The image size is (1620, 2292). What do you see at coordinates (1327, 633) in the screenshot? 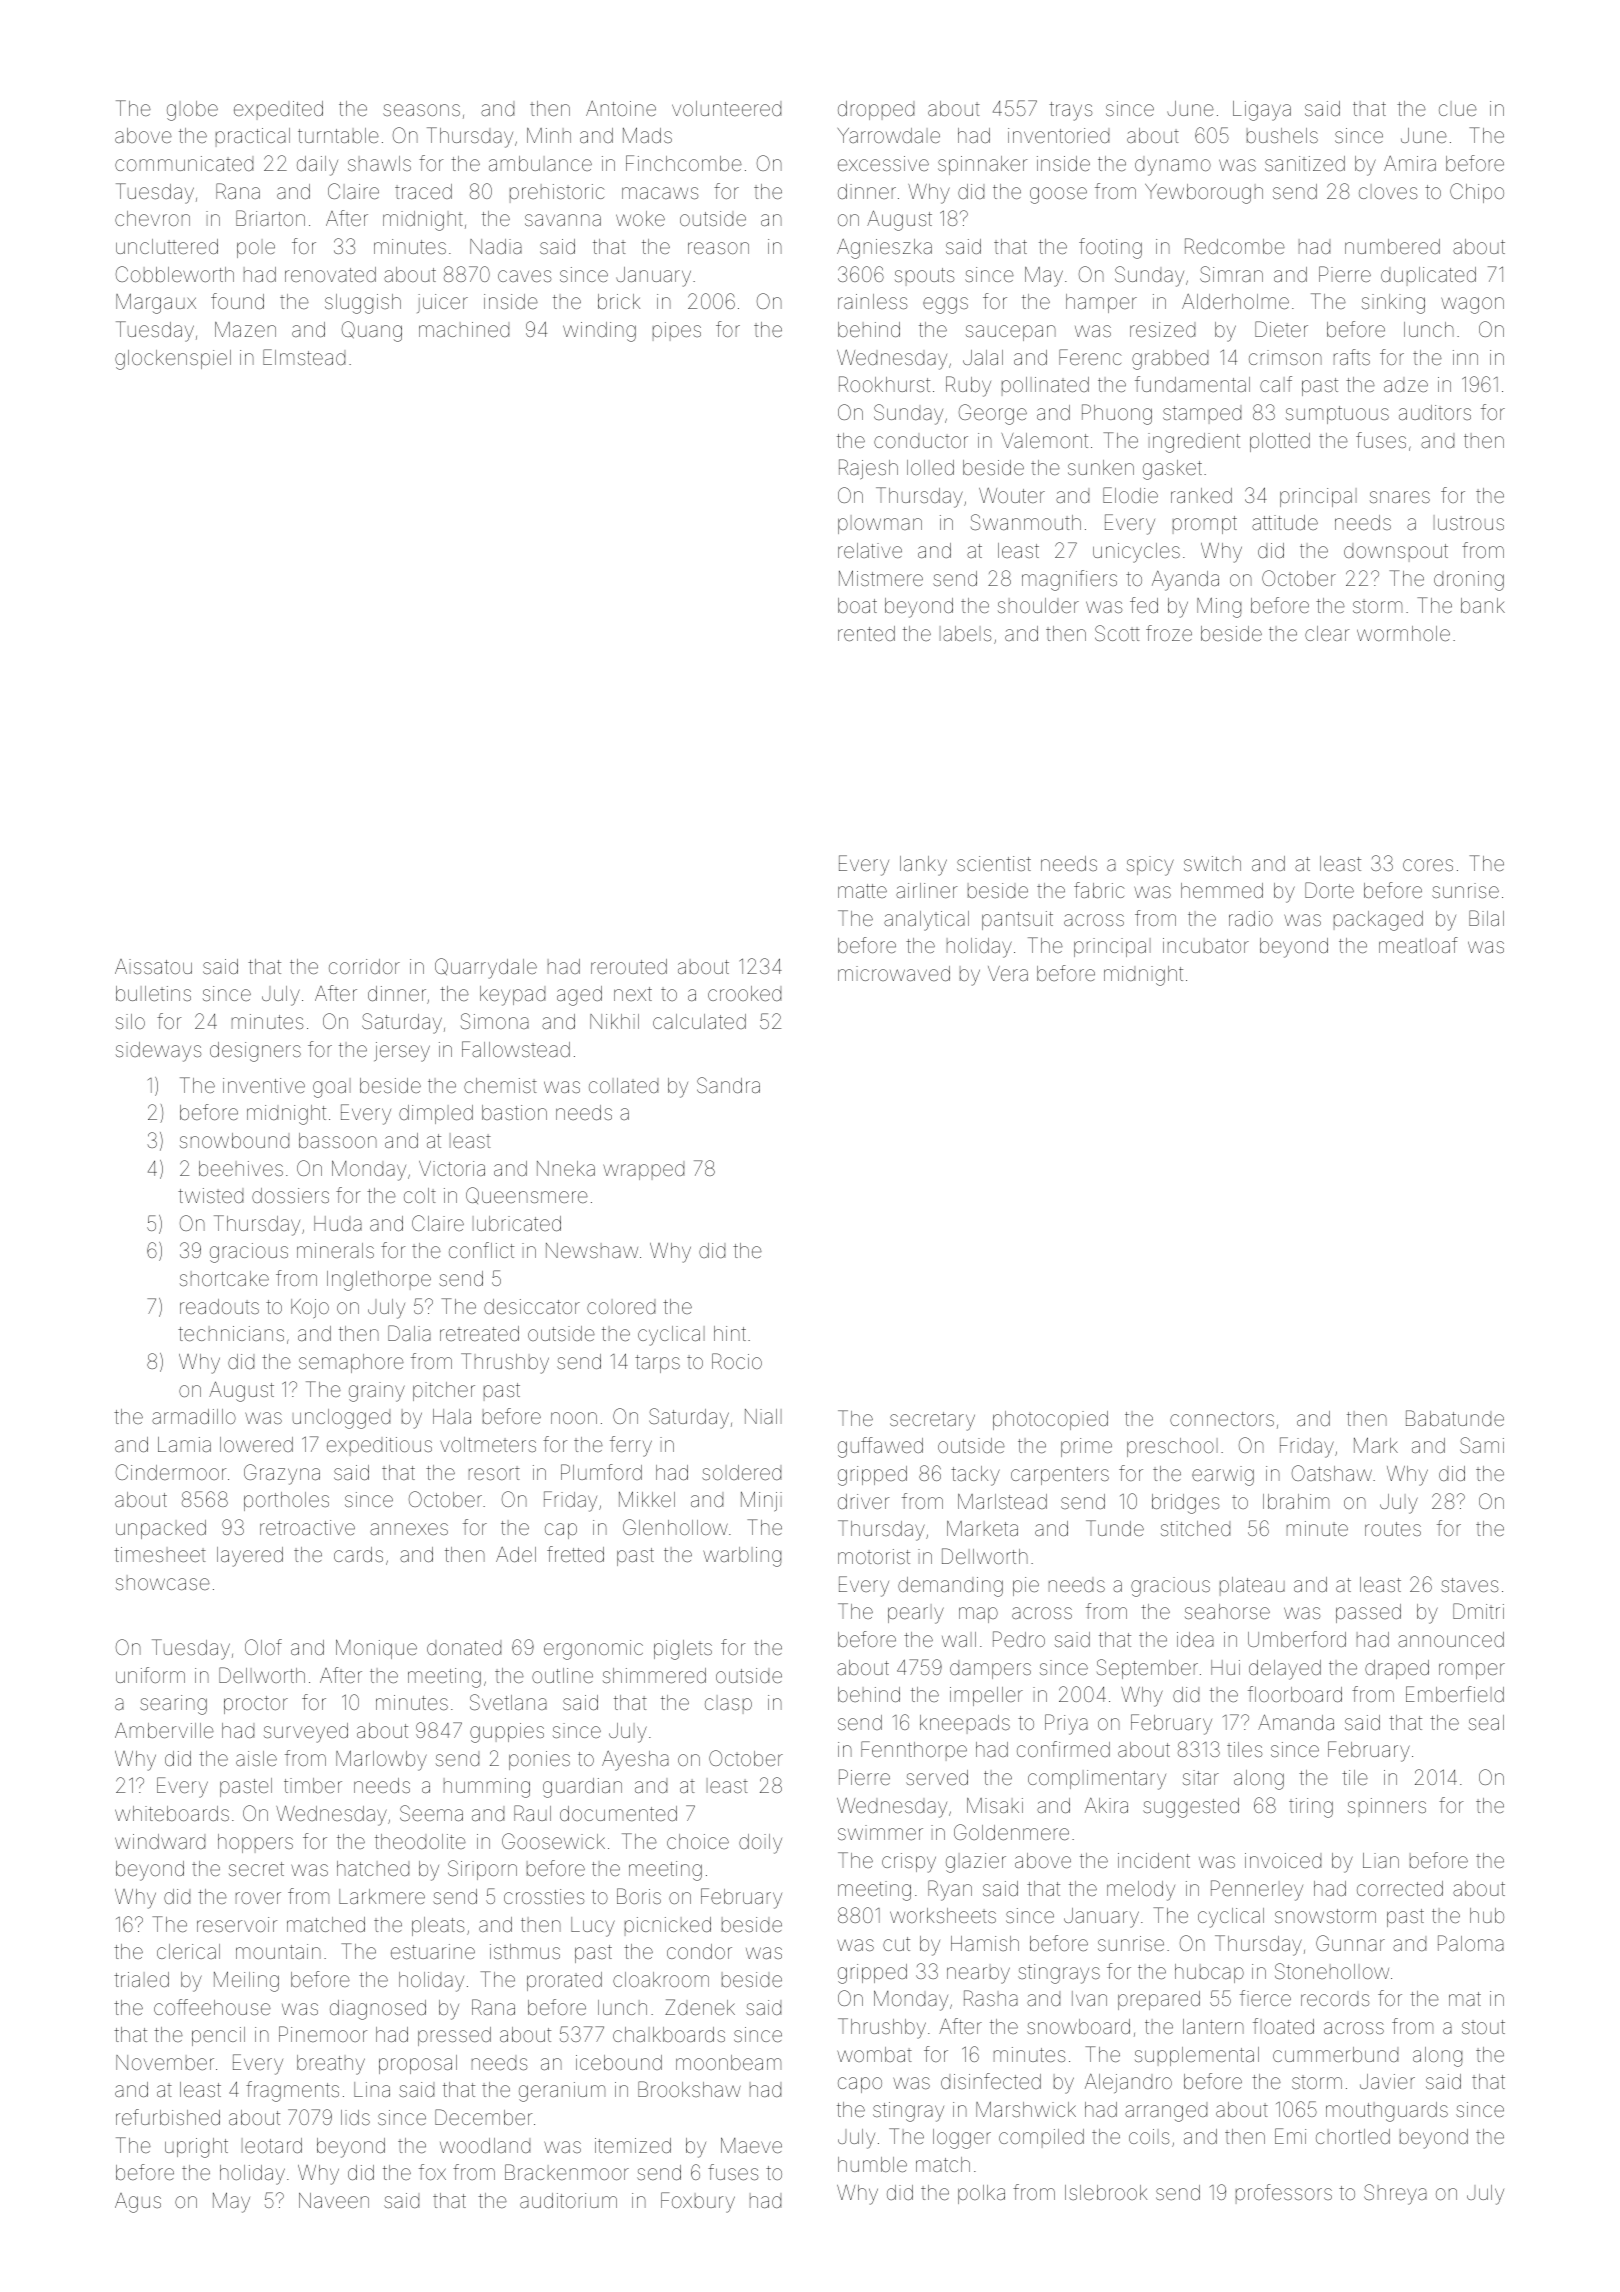
I see `clear` at bounding box center [1327, 633].
